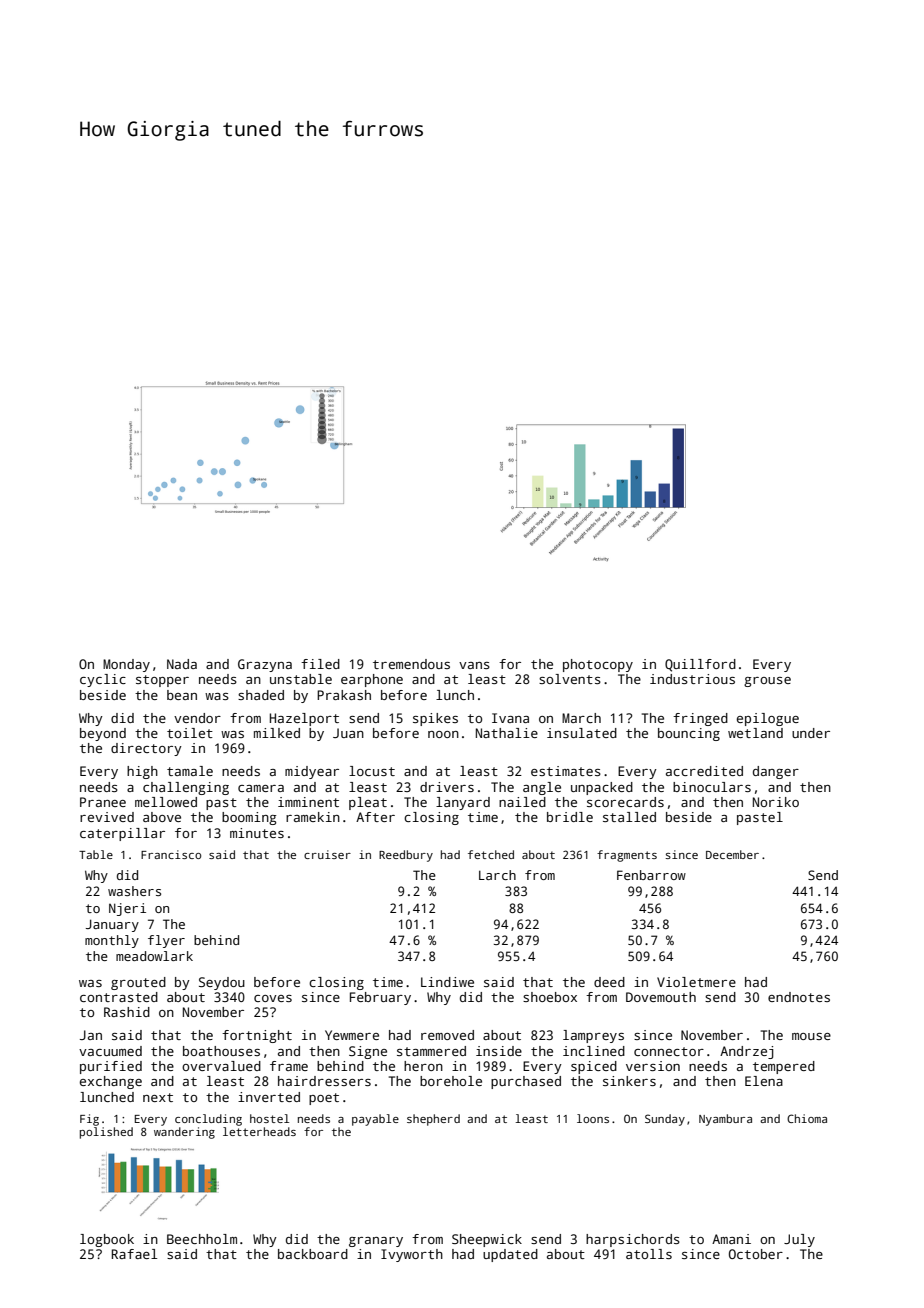  Describe the element at coordinates (372, 680) in the document. I see `earphone` at that location.
